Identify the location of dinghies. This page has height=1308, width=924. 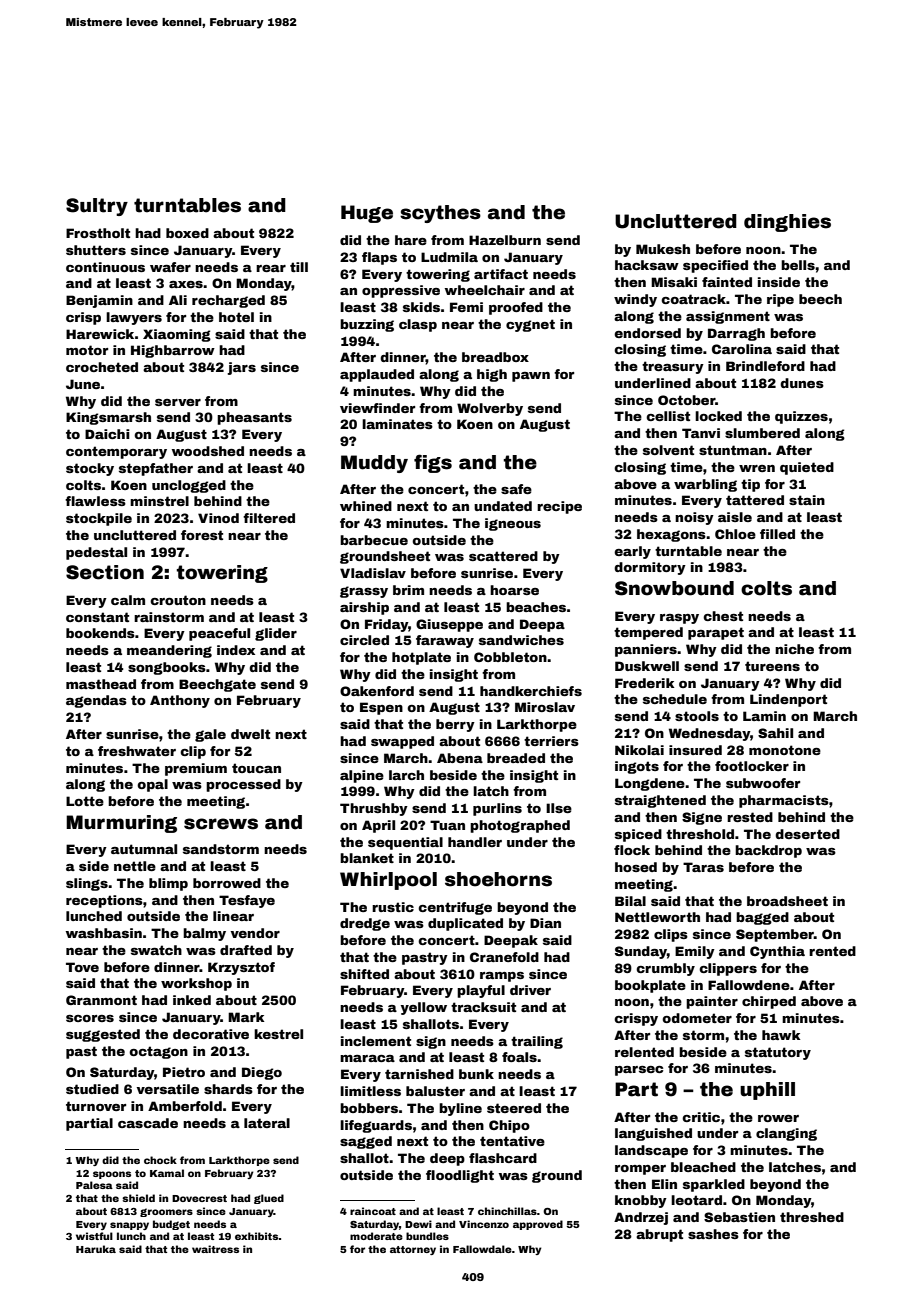
(787, 223).
